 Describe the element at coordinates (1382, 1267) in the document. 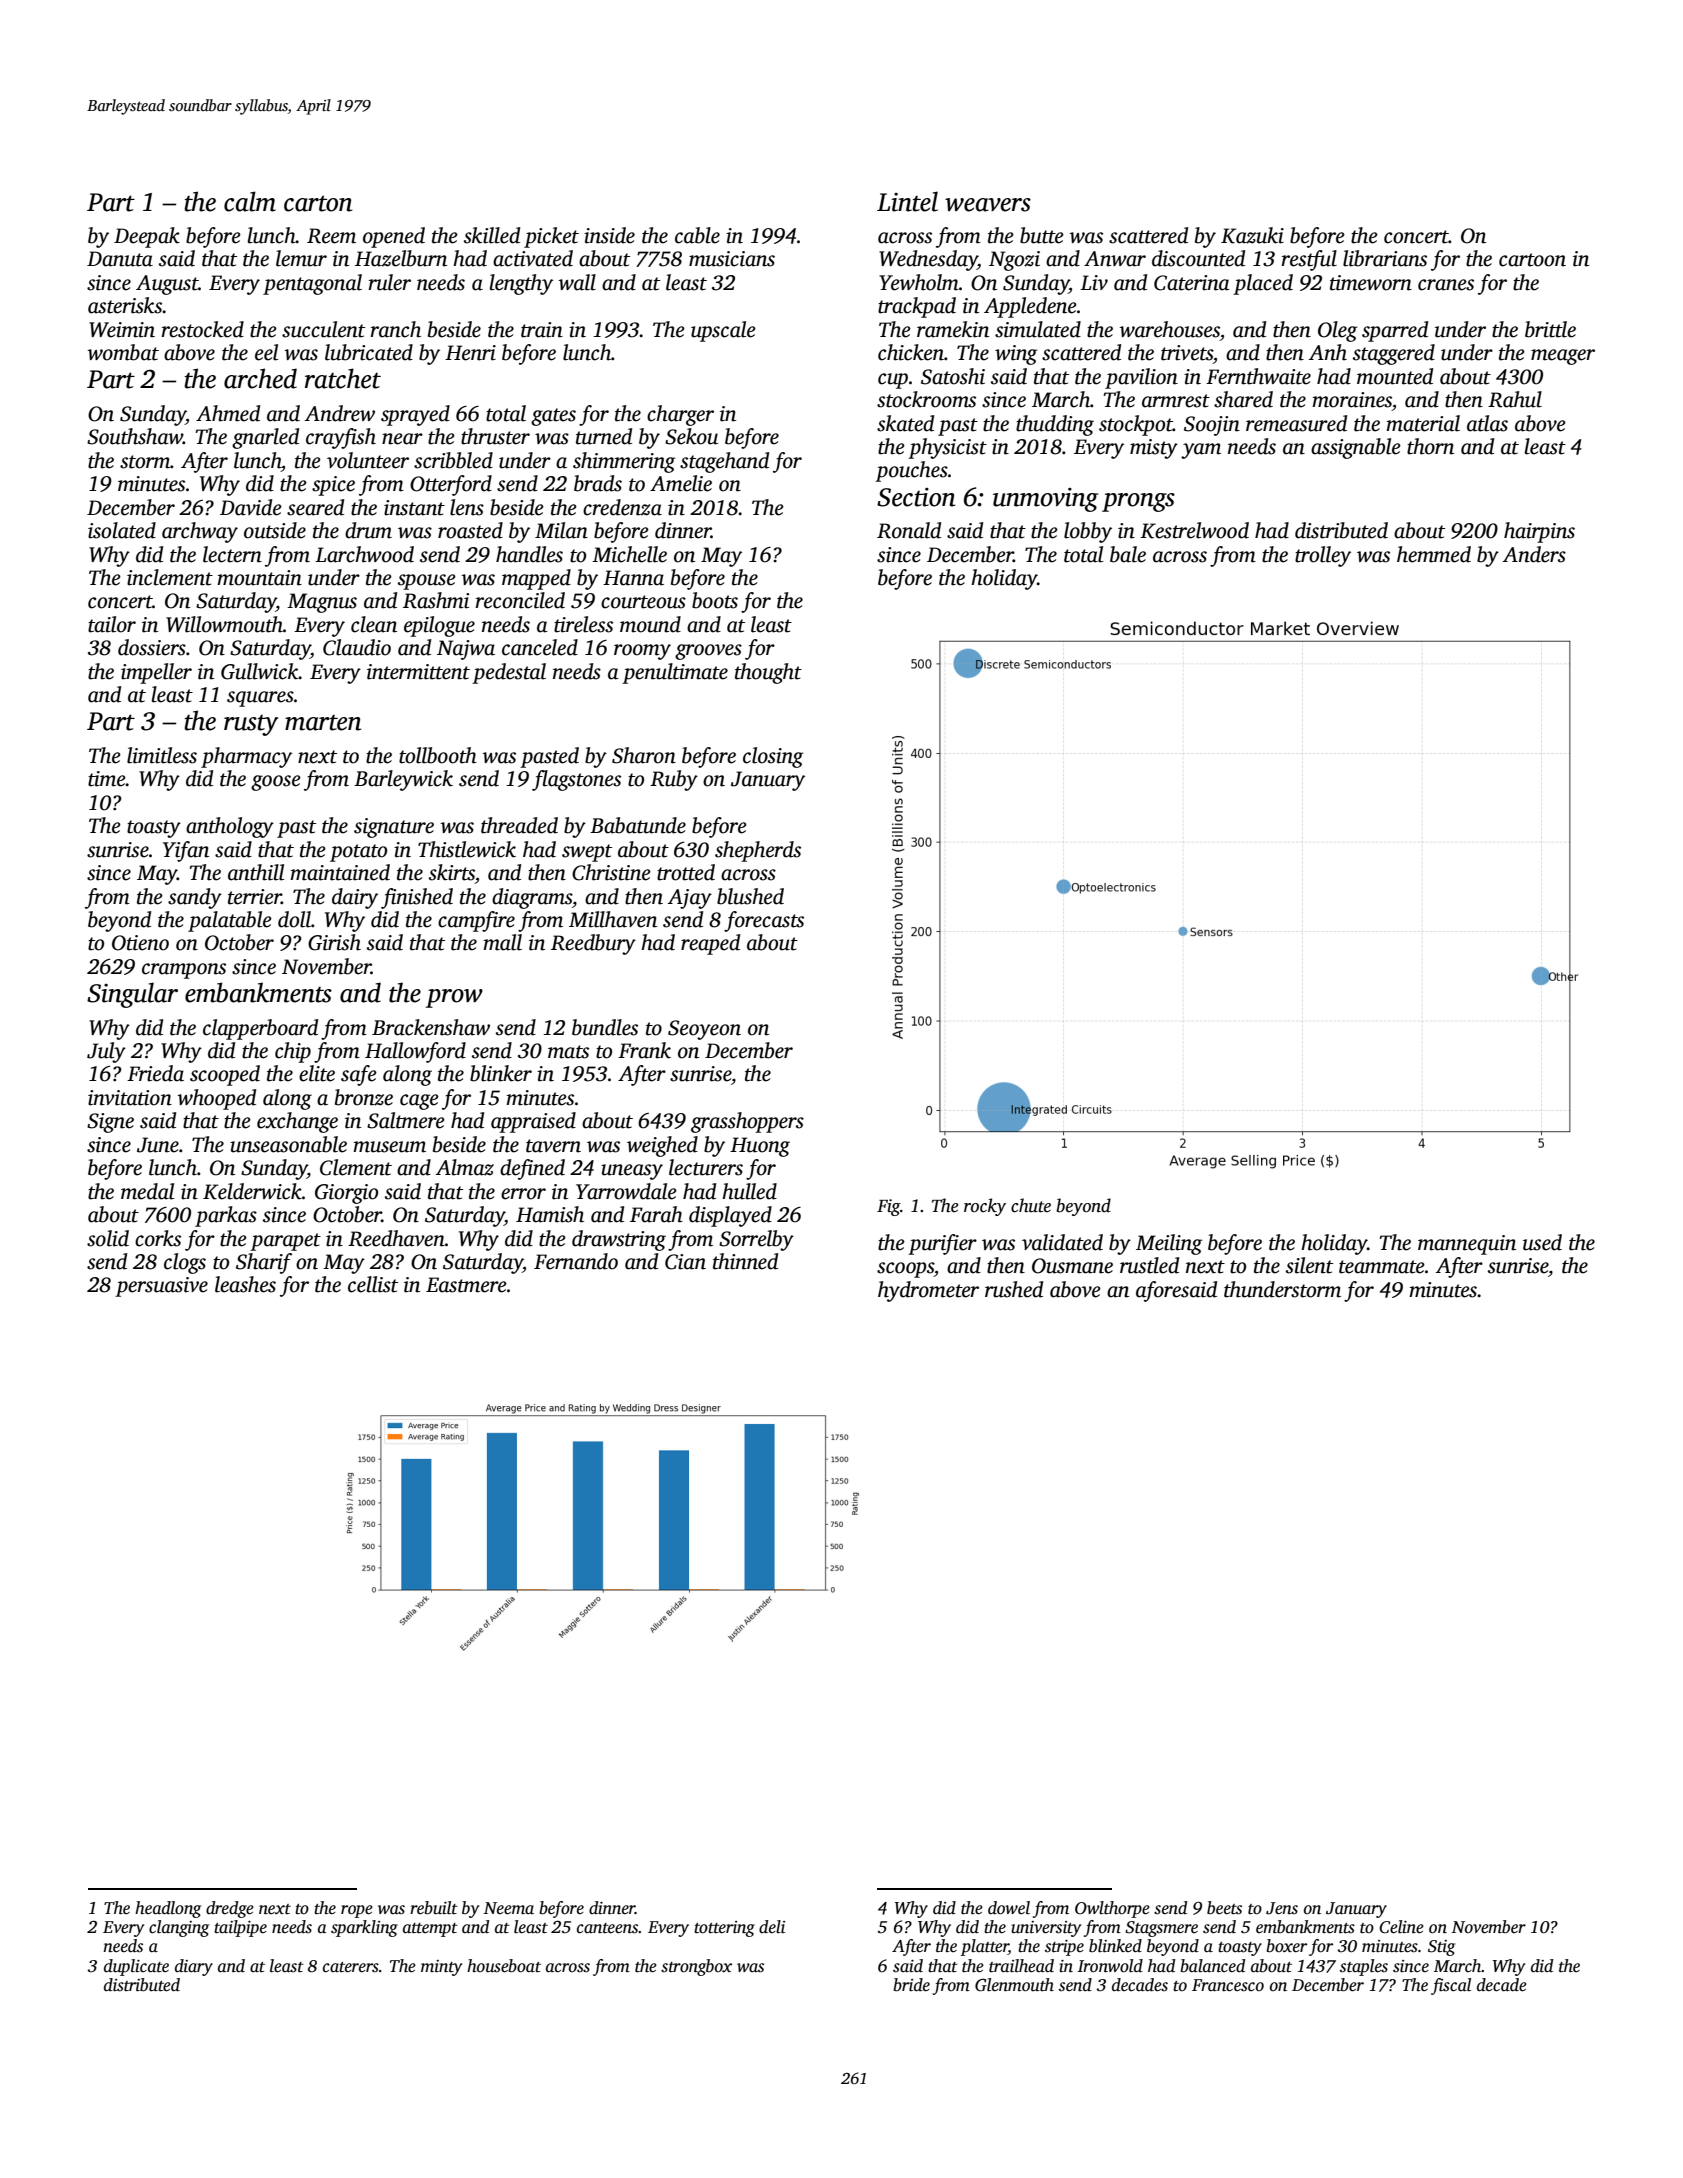

I see `teammate` at that location.
